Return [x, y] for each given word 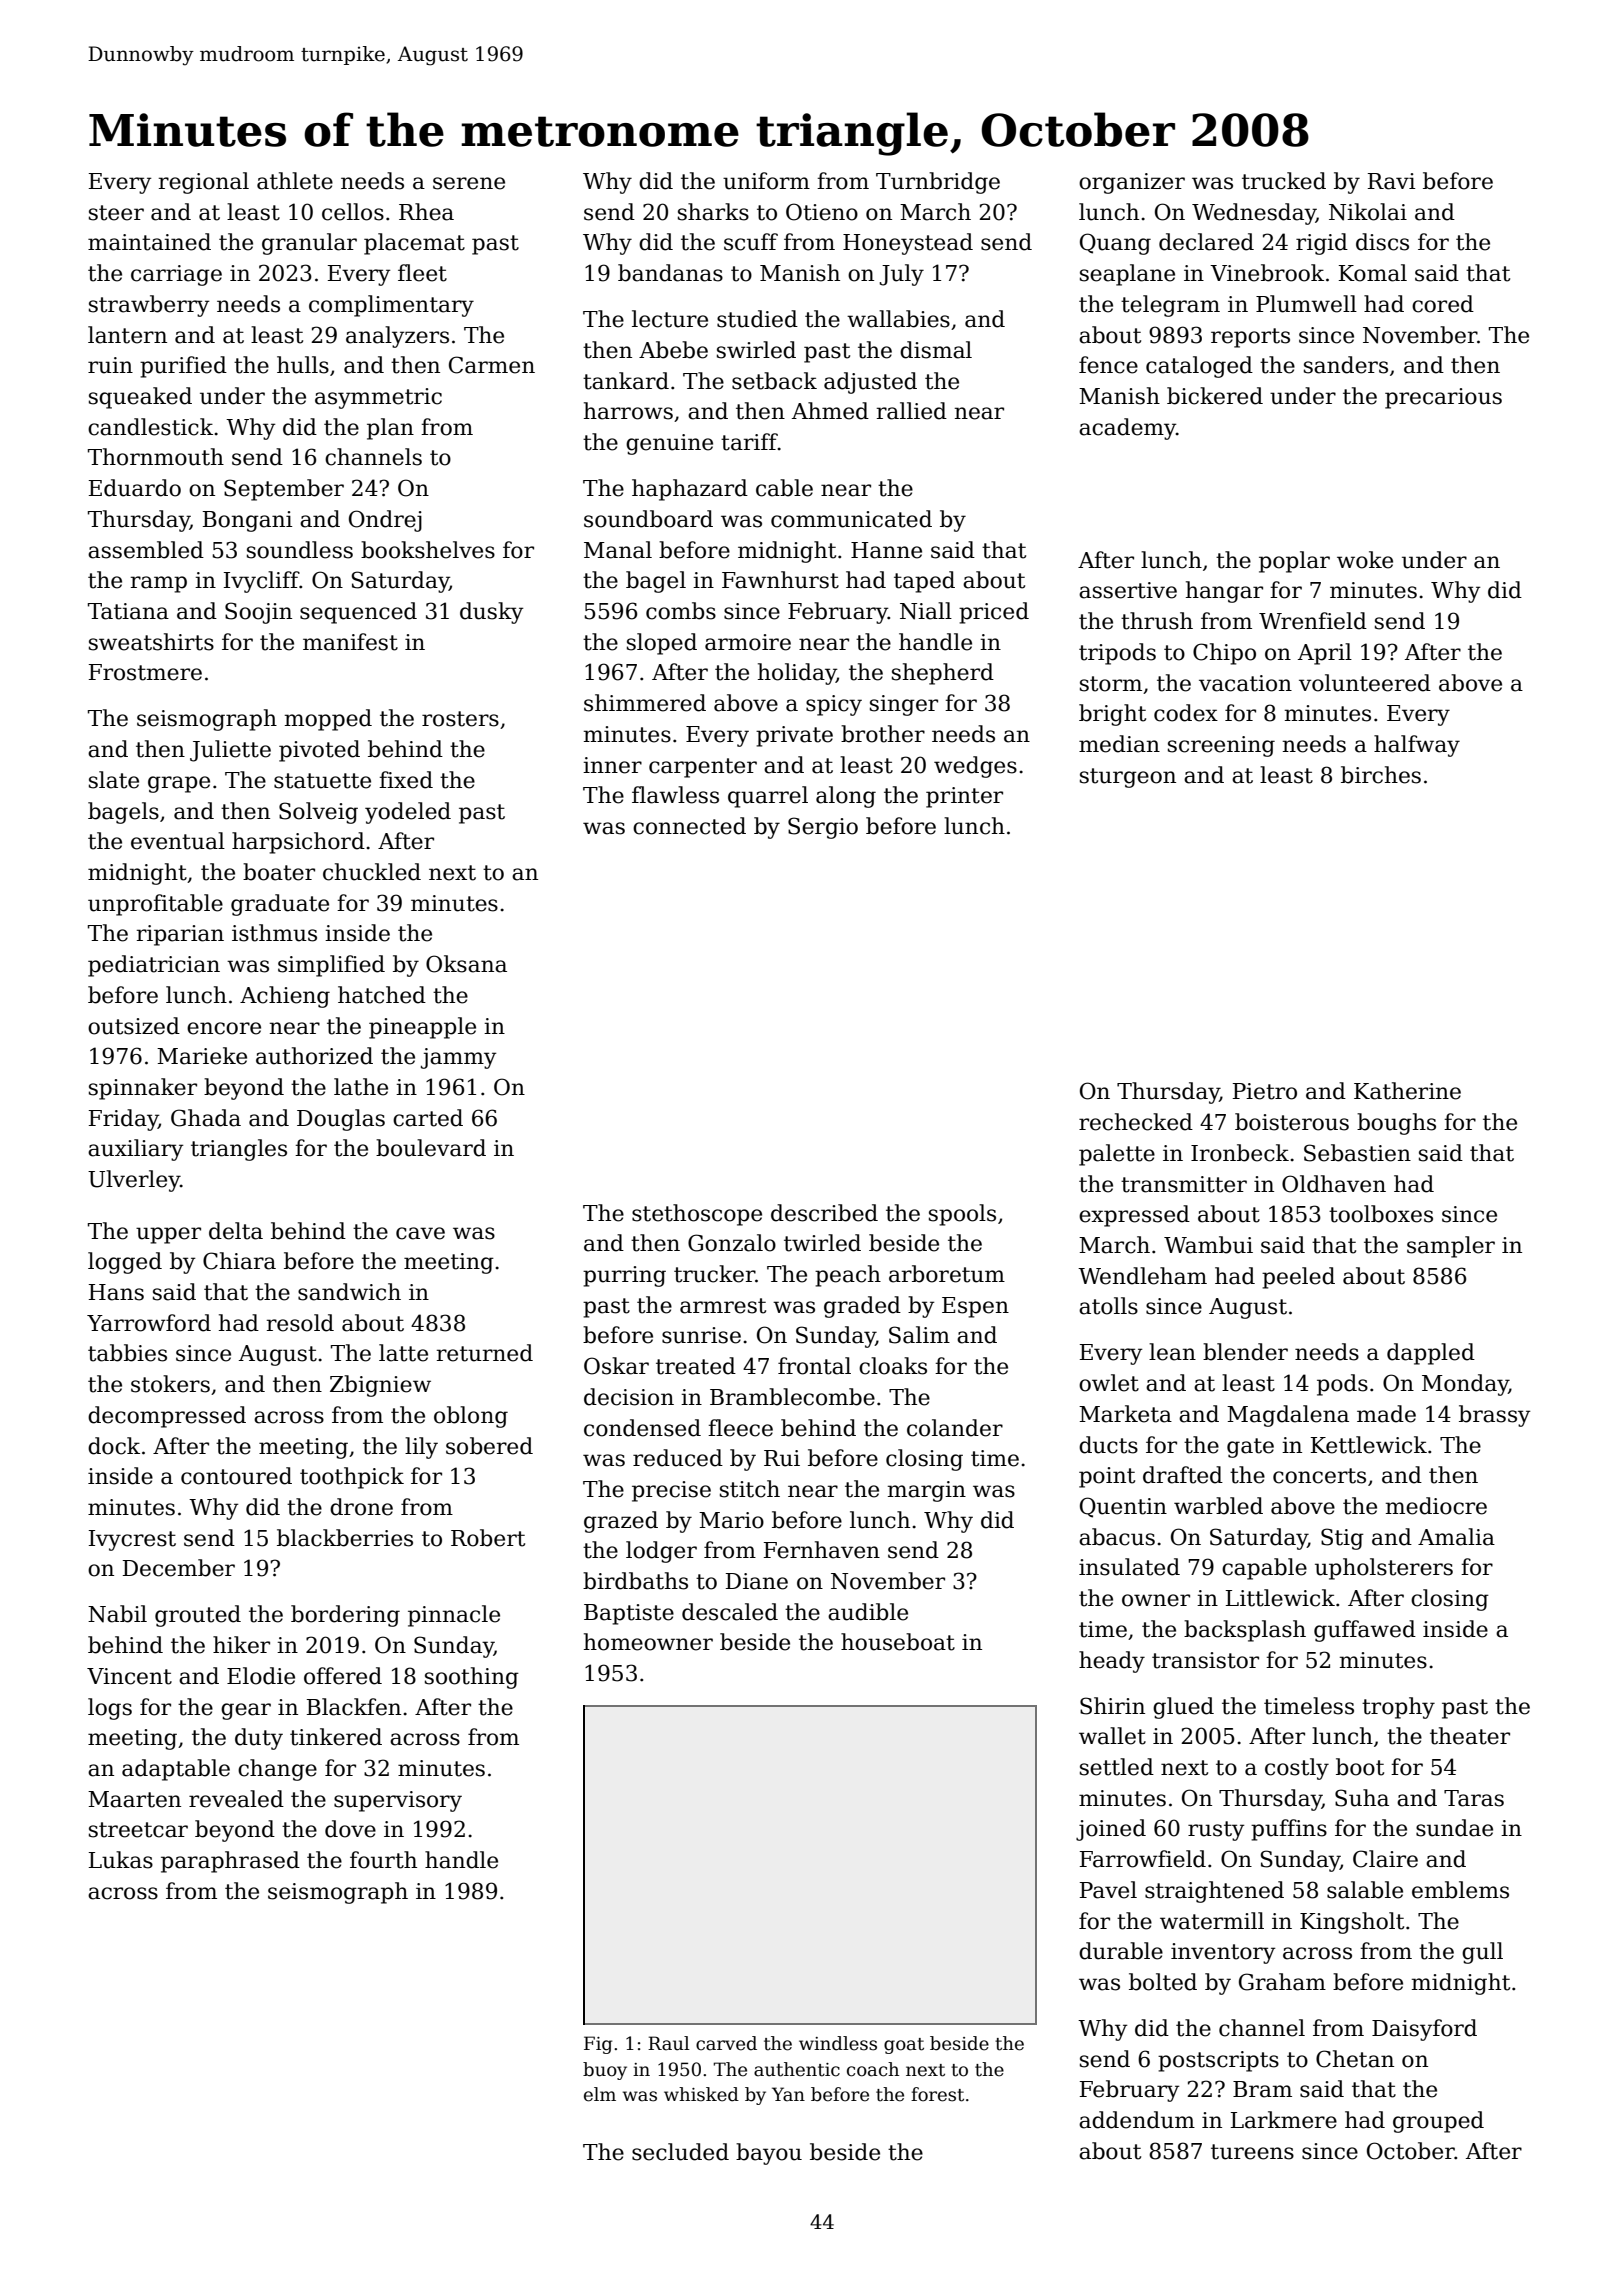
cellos [353, 212]
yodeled [408, 813]
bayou [769, 2154]
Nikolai [1368, 212]
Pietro [1265, 1091]
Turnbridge [938, 183]
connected [689, 826]
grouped [1438, 2122]
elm [600, 2094]
